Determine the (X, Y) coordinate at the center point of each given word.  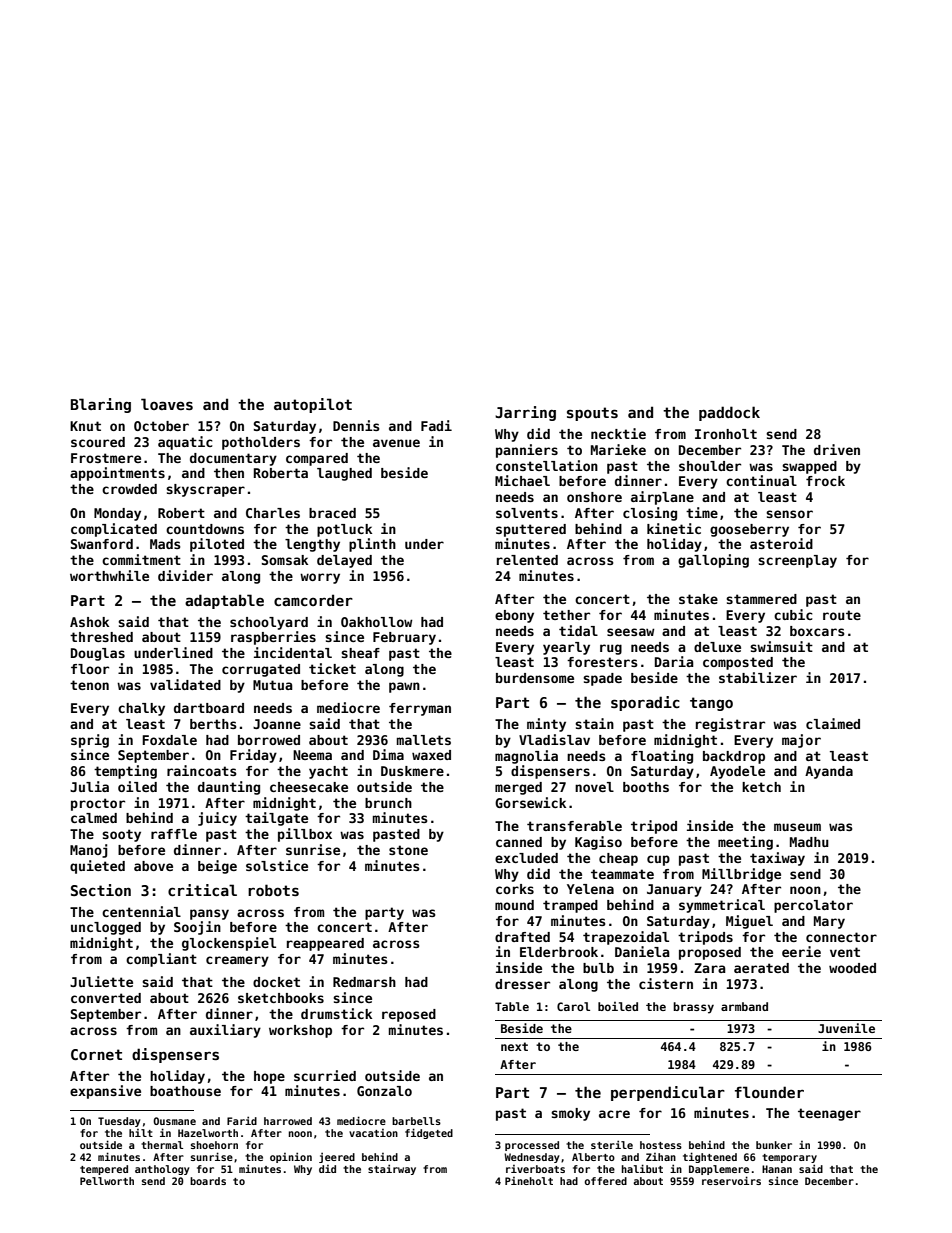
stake (698, 599)
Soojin (197, 928)
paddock (729, 413)
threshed (101, 637)
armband (744, 1006)
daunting (229, 788)
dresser (522, 984)
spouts (592, 414)
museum (797, 827)
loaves (167, 404)
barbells (416, 1121)
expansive (105, 1092)
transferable (574, 826)
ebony (514, 616)
